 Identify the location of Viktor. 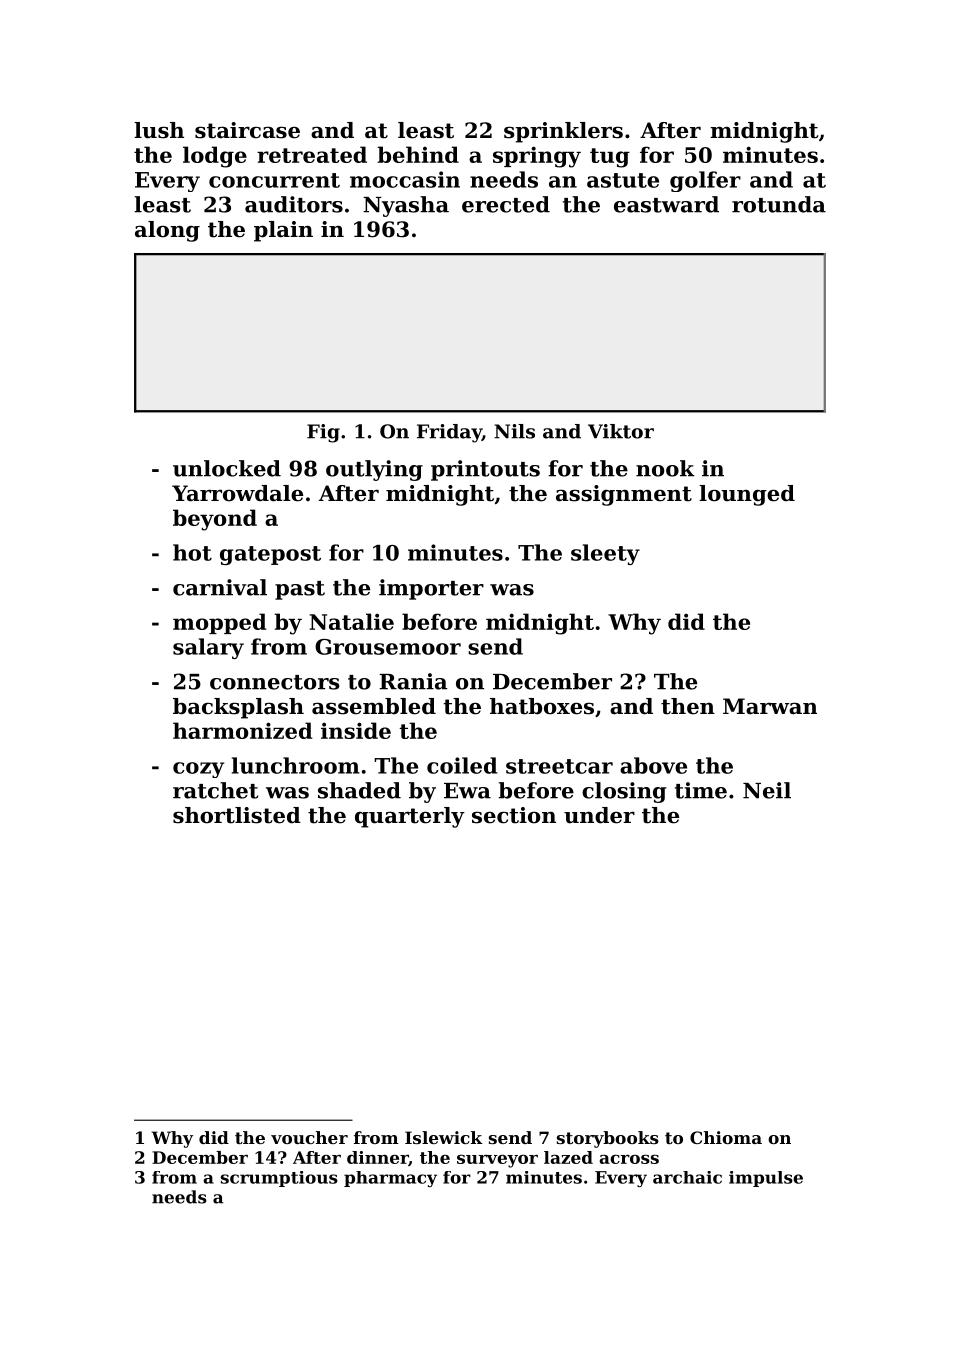
(621, 431).
